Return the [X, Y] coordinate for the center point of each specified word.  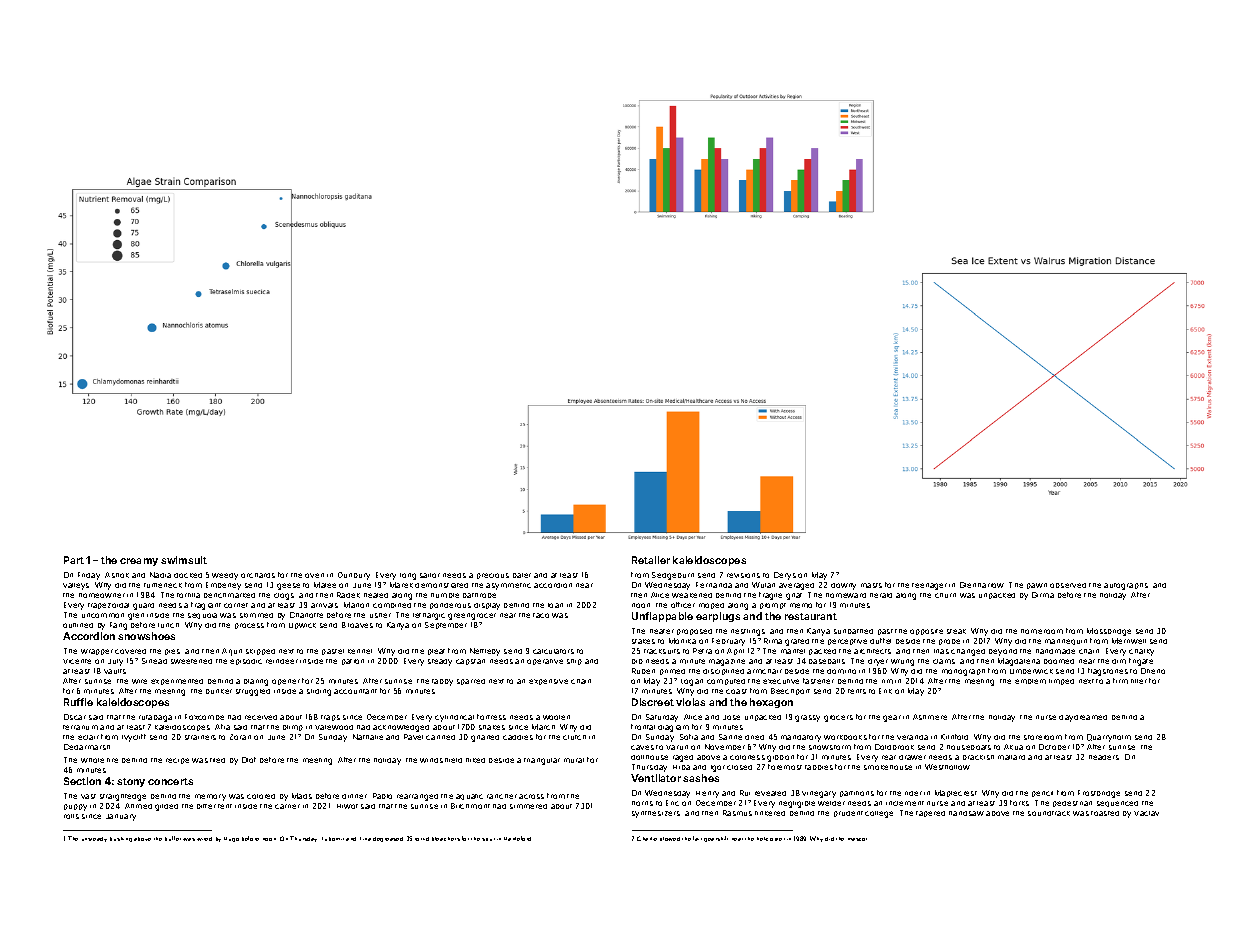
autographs [1126, 586]
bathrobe [479, 595]
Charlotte [306, 615]
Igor [718, 768]
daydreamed [1083, 718]
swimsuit [184, 560]
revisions [743, 575]
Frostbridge [1099, 794]
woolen [556, 717]
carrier [287, 806]
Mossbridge [1109, 632]
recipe [177, 761]
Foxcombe [204, 717]
